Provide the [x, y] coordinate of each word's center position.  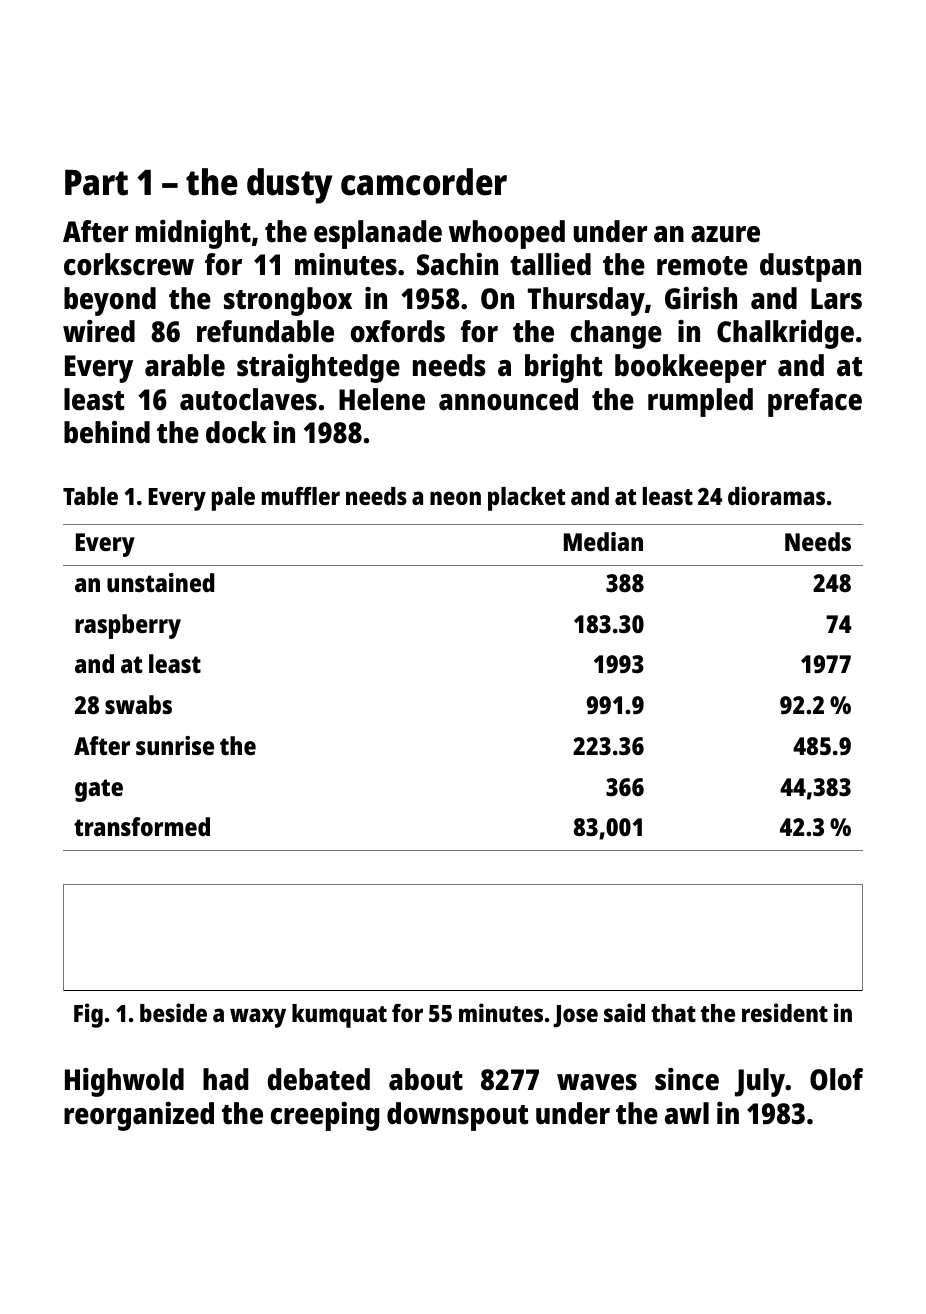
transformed [142, 826]
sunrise [175, 745]
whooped [507, 234]
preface [815, 402]
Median [603, 541]
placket [526, 499]
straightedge [318, 368]
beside [173, 1012]
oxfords [398, 331]
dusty [289, 186]
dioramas [776, 495]
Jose [575, 1016]
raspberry [128, 626]
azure [725, 234]
